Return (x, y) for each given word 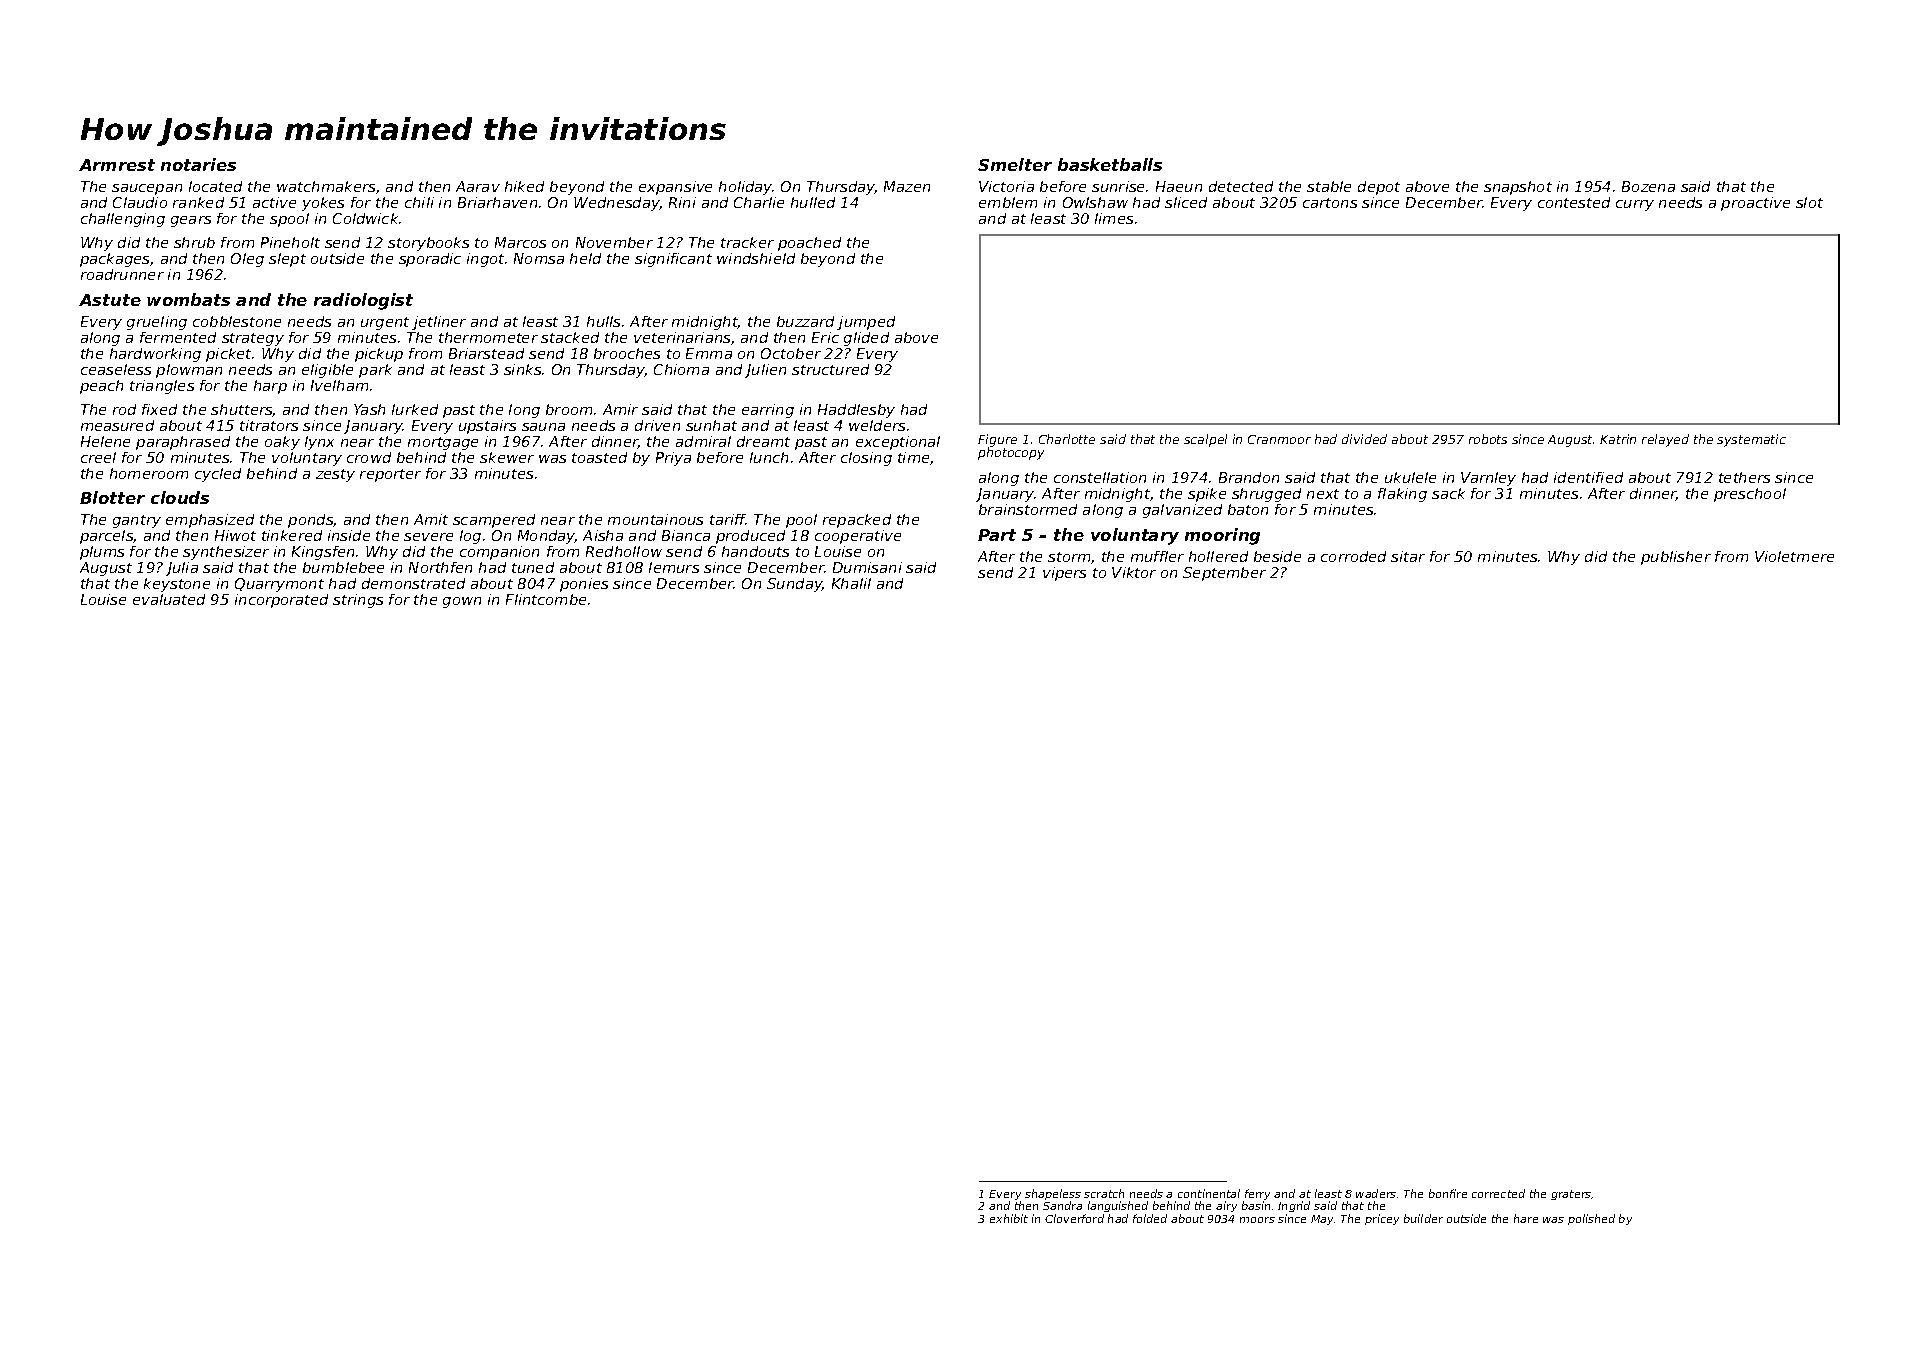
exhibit (1009, 1218)
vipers (1064, 574)
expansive (675, 188)
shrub (194, 242)
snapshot (1518, 188)
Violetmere (1794, 556)
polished (1591, 1219)
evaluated (169, 599)
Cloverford (1074, 1218)
